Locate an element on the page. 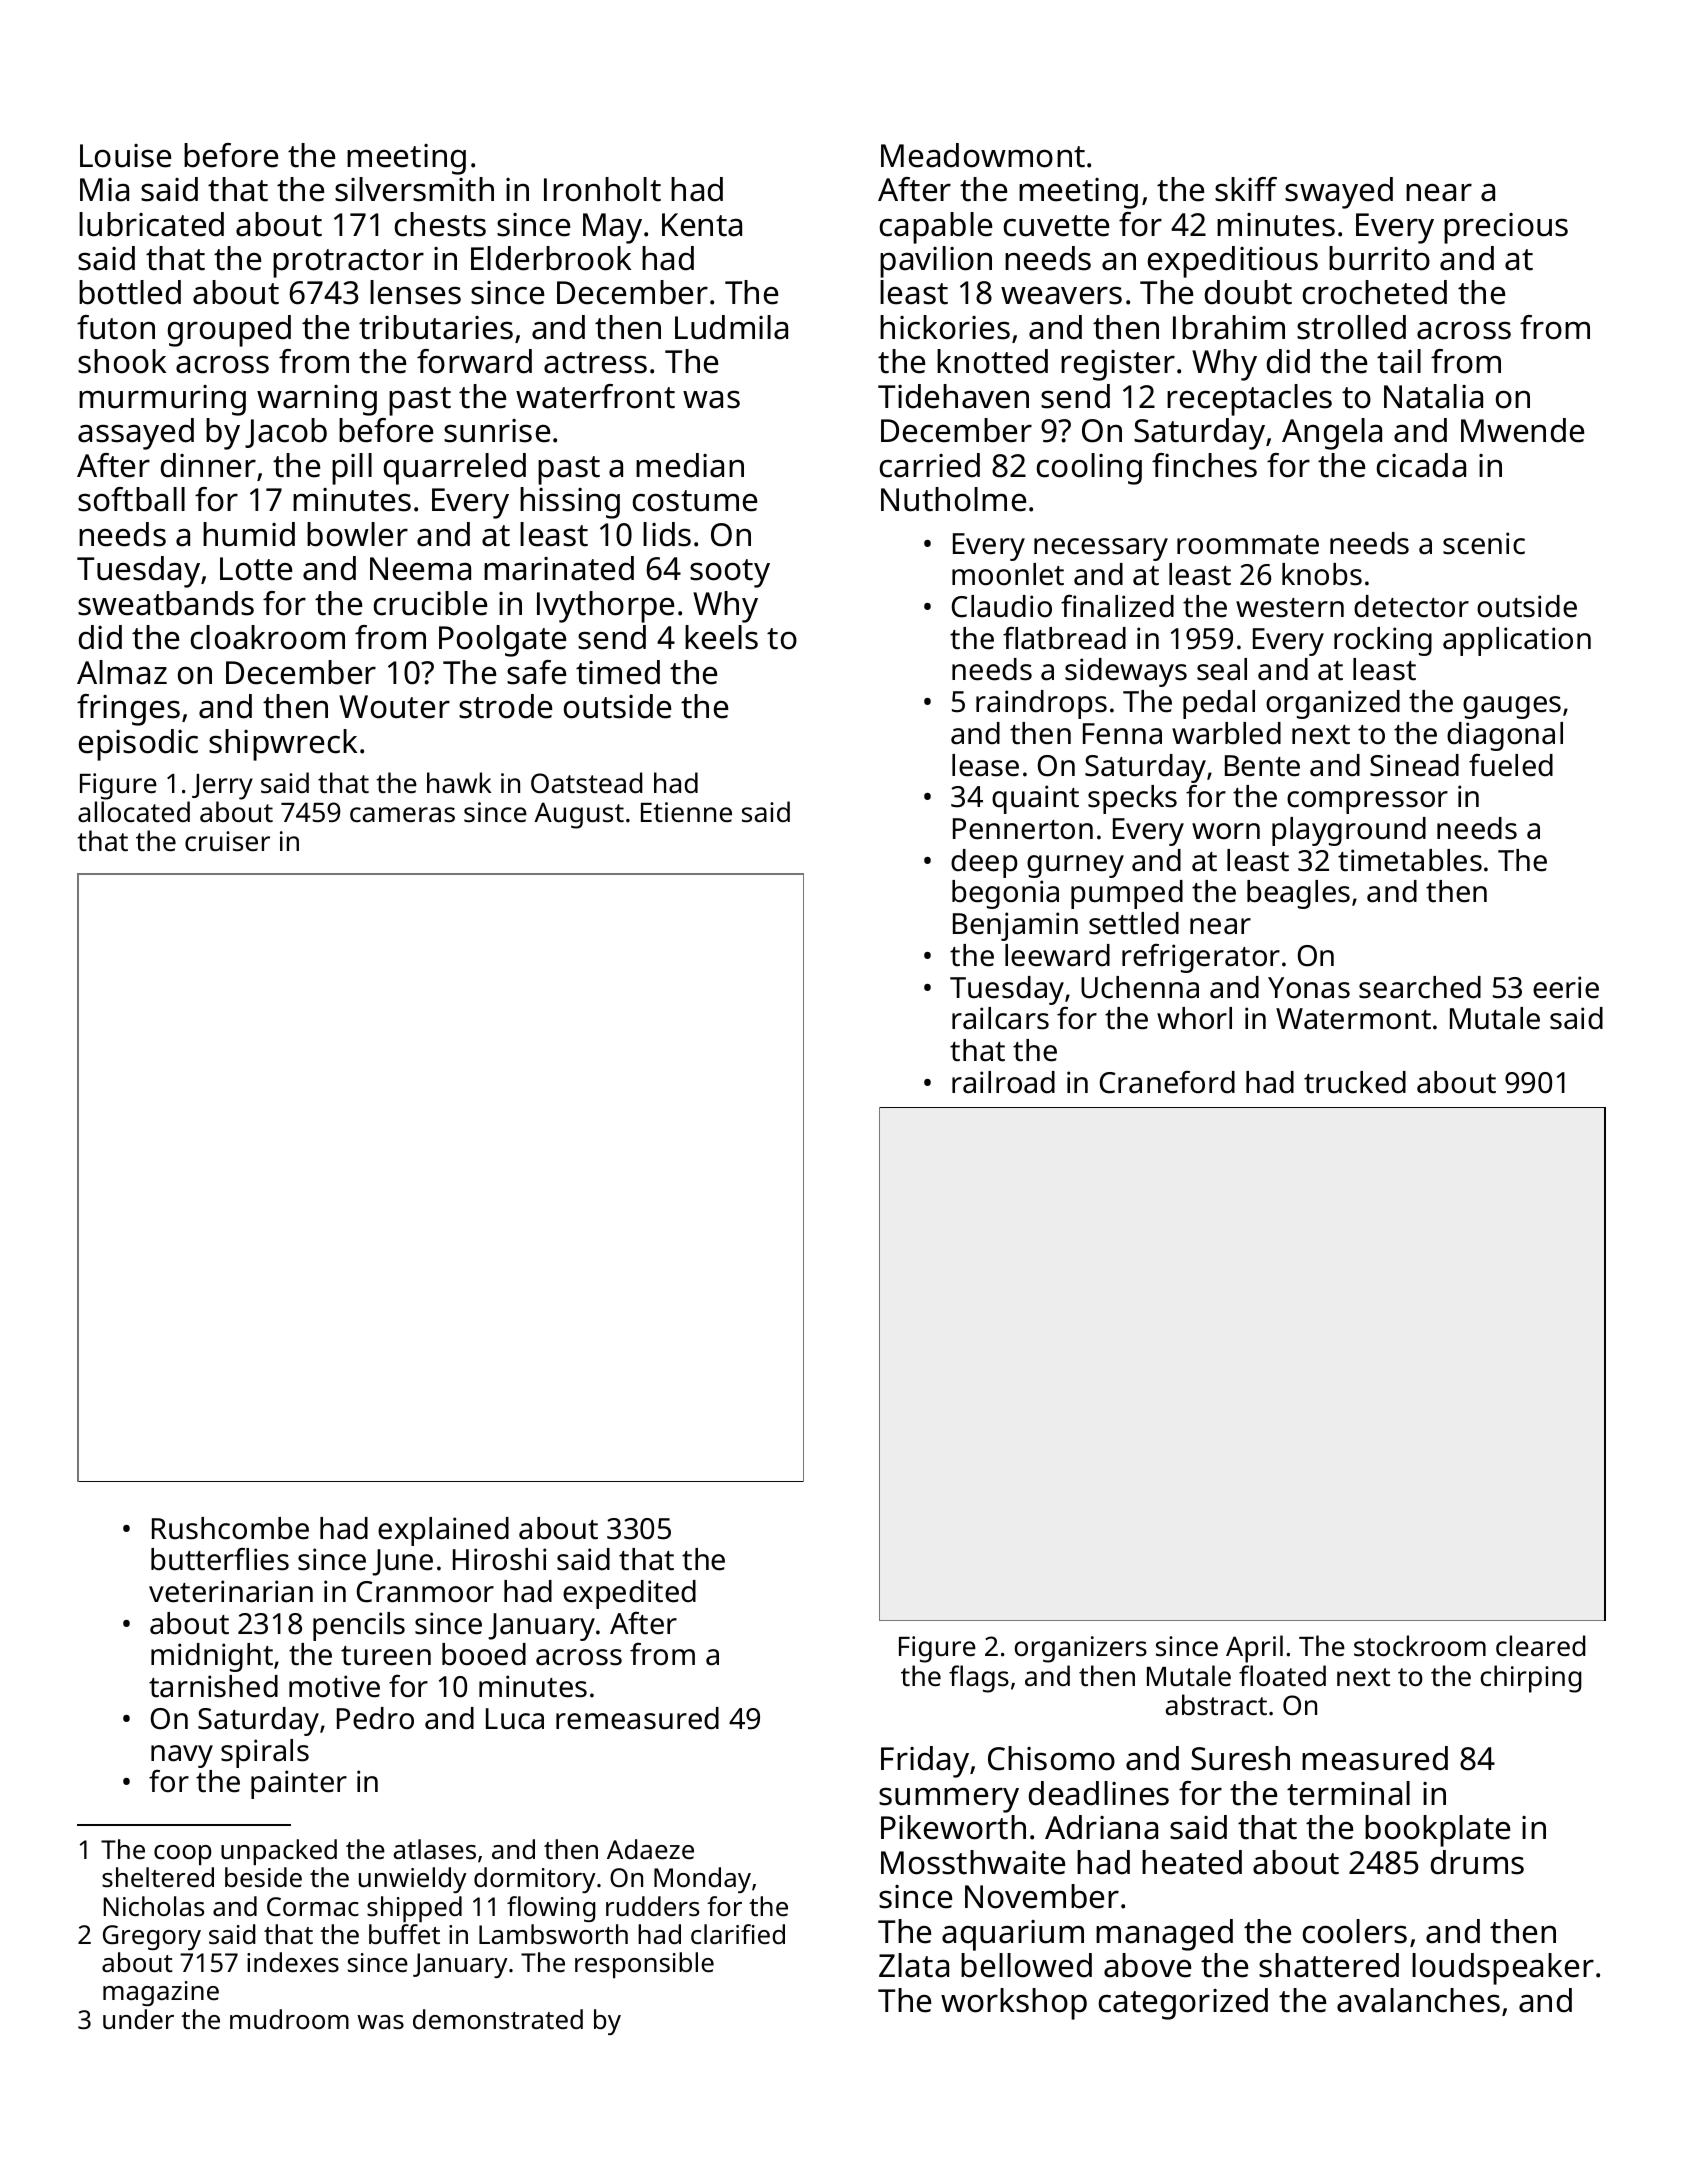  mudroom is located at coordinates (289, 2019).
